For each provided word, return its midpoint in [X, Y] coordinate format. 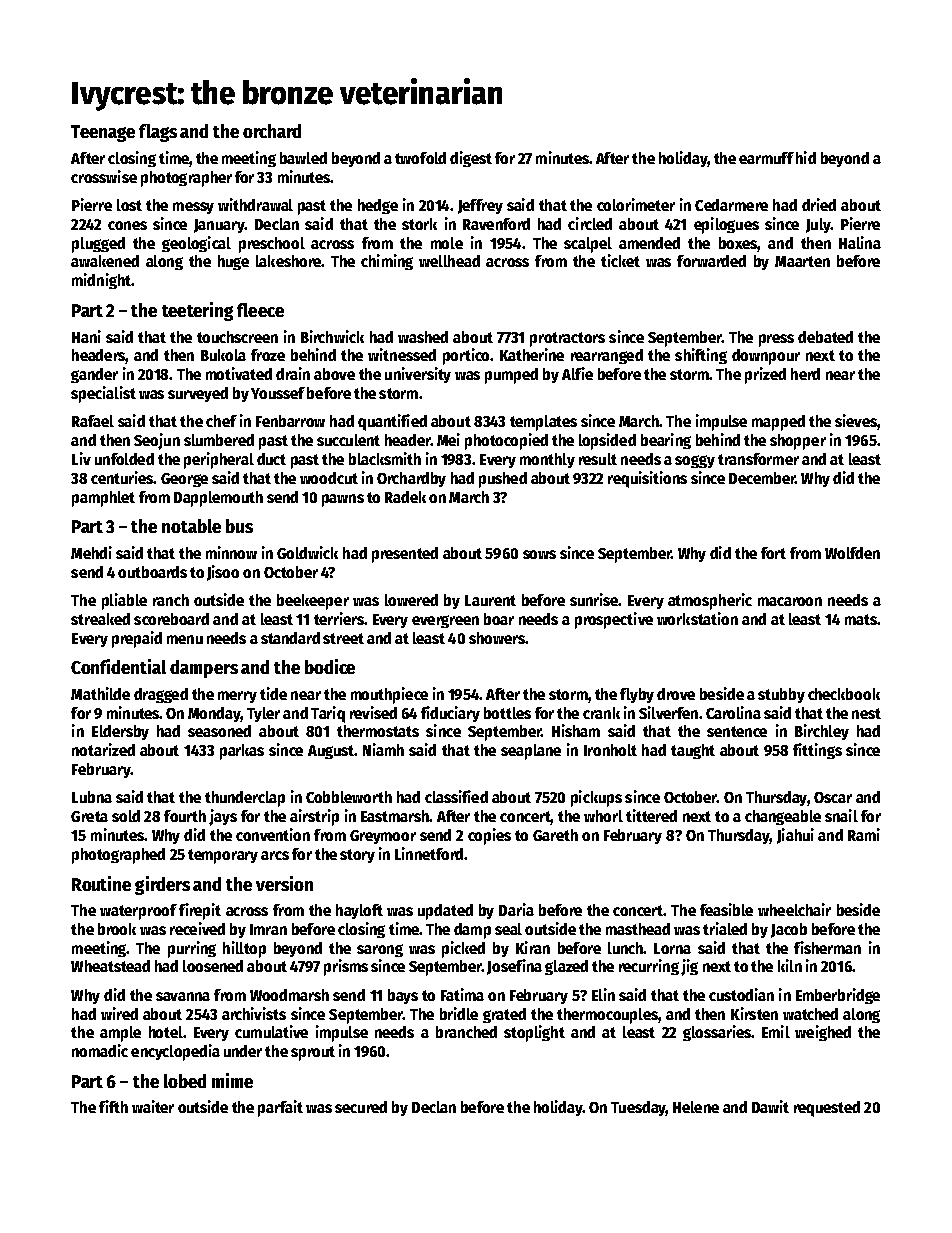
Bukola [223, 355]
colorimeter [636, 204]
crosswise [104, 176]
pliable [124, 601]
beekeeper [313, 602]
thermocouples [607, 1016]
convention [273, 834]
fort [773, 553]
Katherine [532, 354]
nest [866, 713]
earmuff [766, 158]
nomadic [100, 1050]
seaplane [531, 752]
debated [825, 337]
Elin [603, 994]
